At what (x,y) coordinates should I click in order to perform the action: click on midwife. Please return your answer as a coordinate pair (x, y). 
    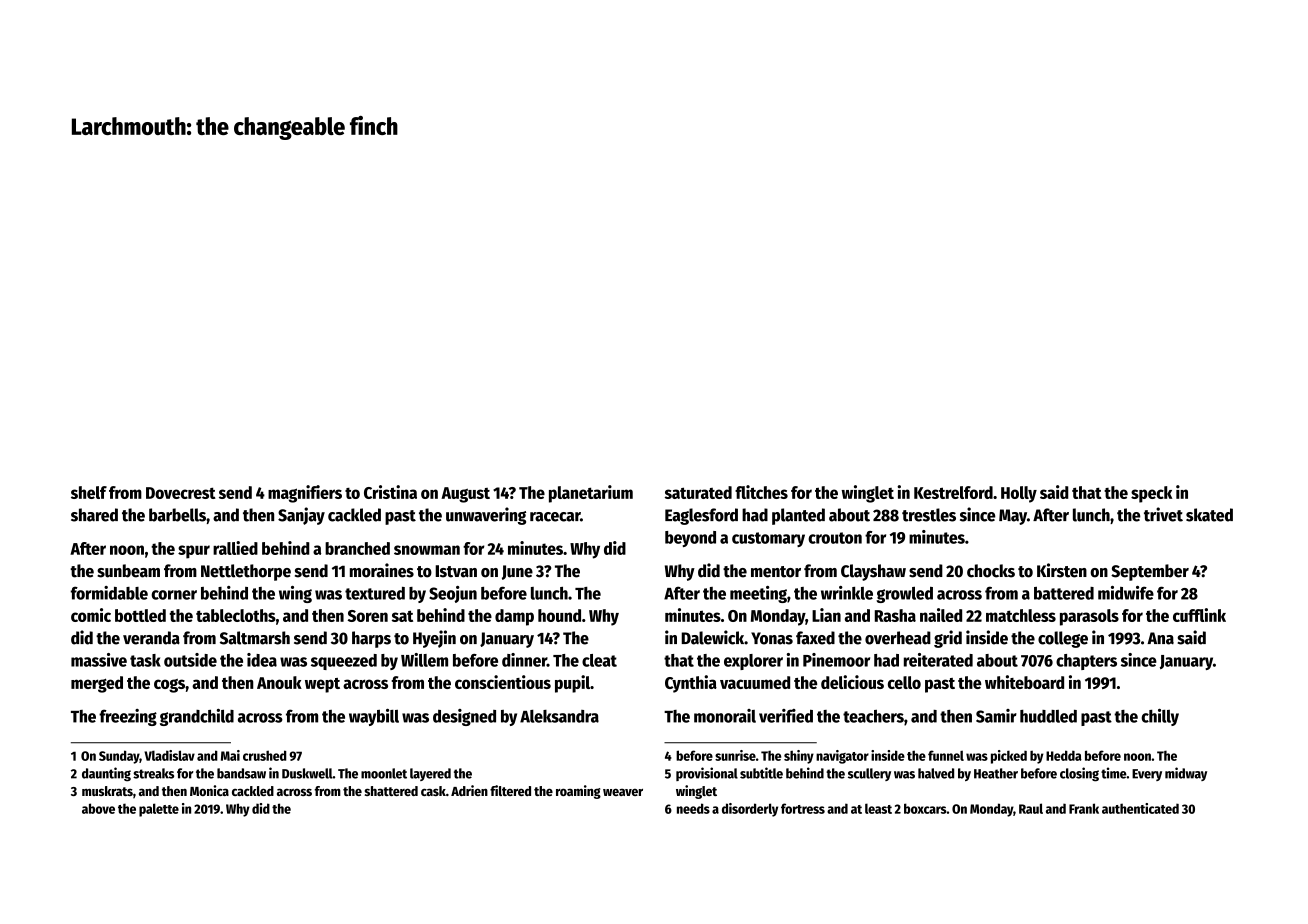
    Looking at the image, I should click on (1126, 593).
